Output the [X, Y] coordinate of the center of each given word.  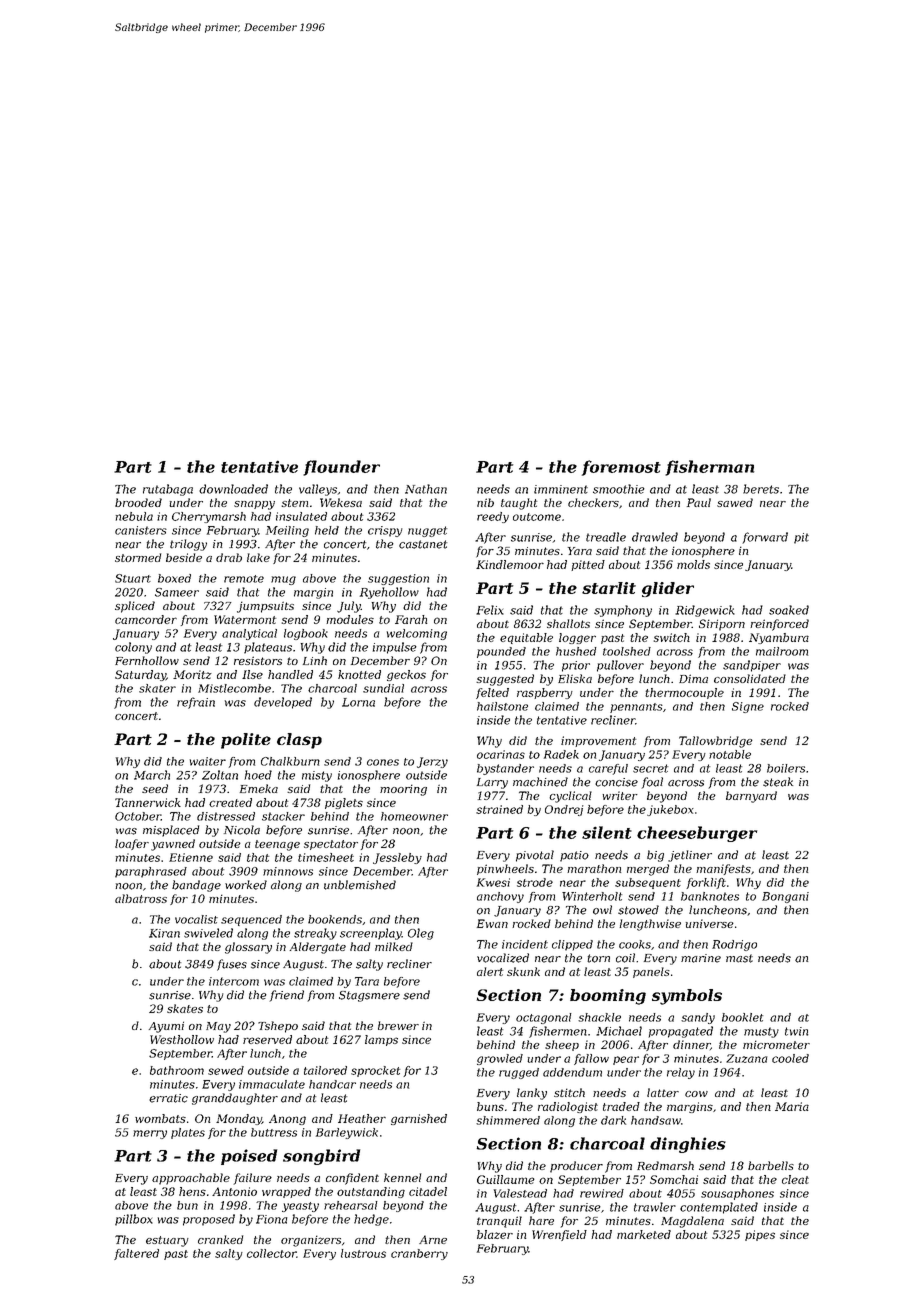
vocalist [196, 919]
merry [150, 1134]
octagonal [544, 1018]
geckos [406, 675]
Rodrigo [734, 945]
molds [693, 564]
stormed [138, 557]
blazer [495, 1234]
